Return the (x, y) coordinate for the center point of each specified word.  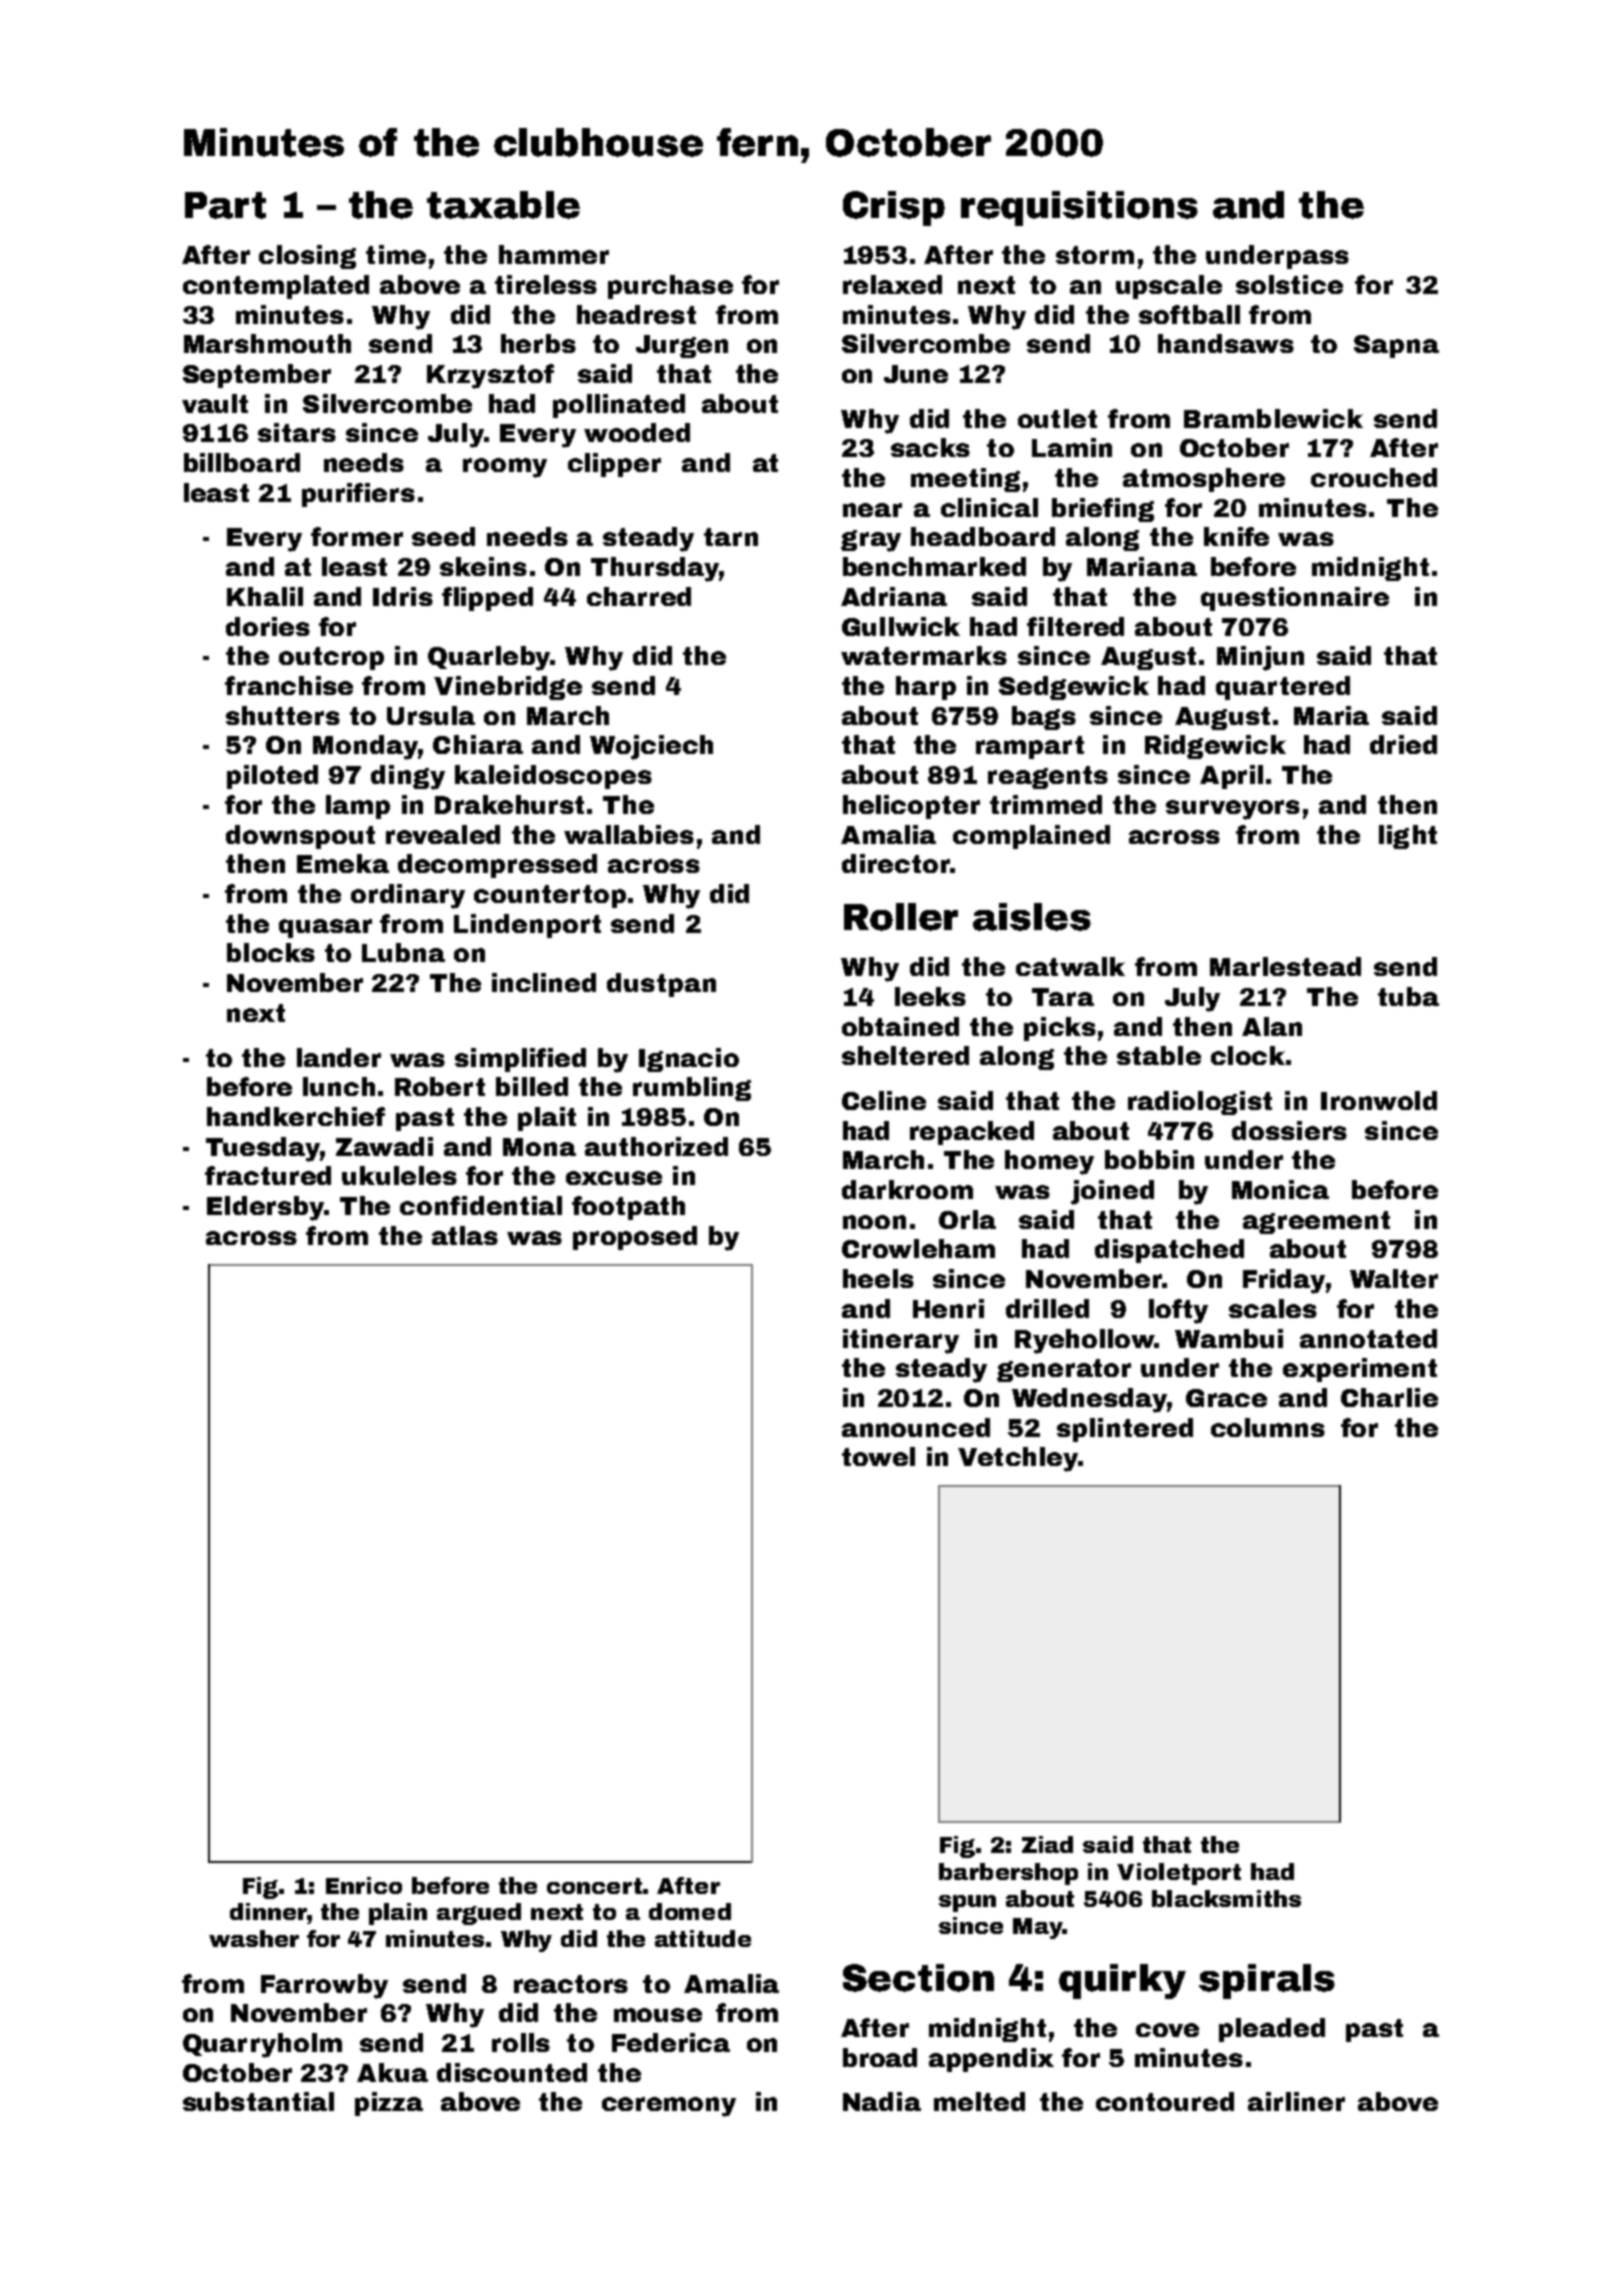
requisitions (1079, 208)
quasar (325, 928)
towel (878, 1456)
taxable (503, 205)
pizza (389, 2104)
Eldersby (265, 1208)
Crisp (894, 208)
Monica (1280, 1189)
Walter (1394, 1278)
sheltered (905, 1055)
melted (979, 2101)
